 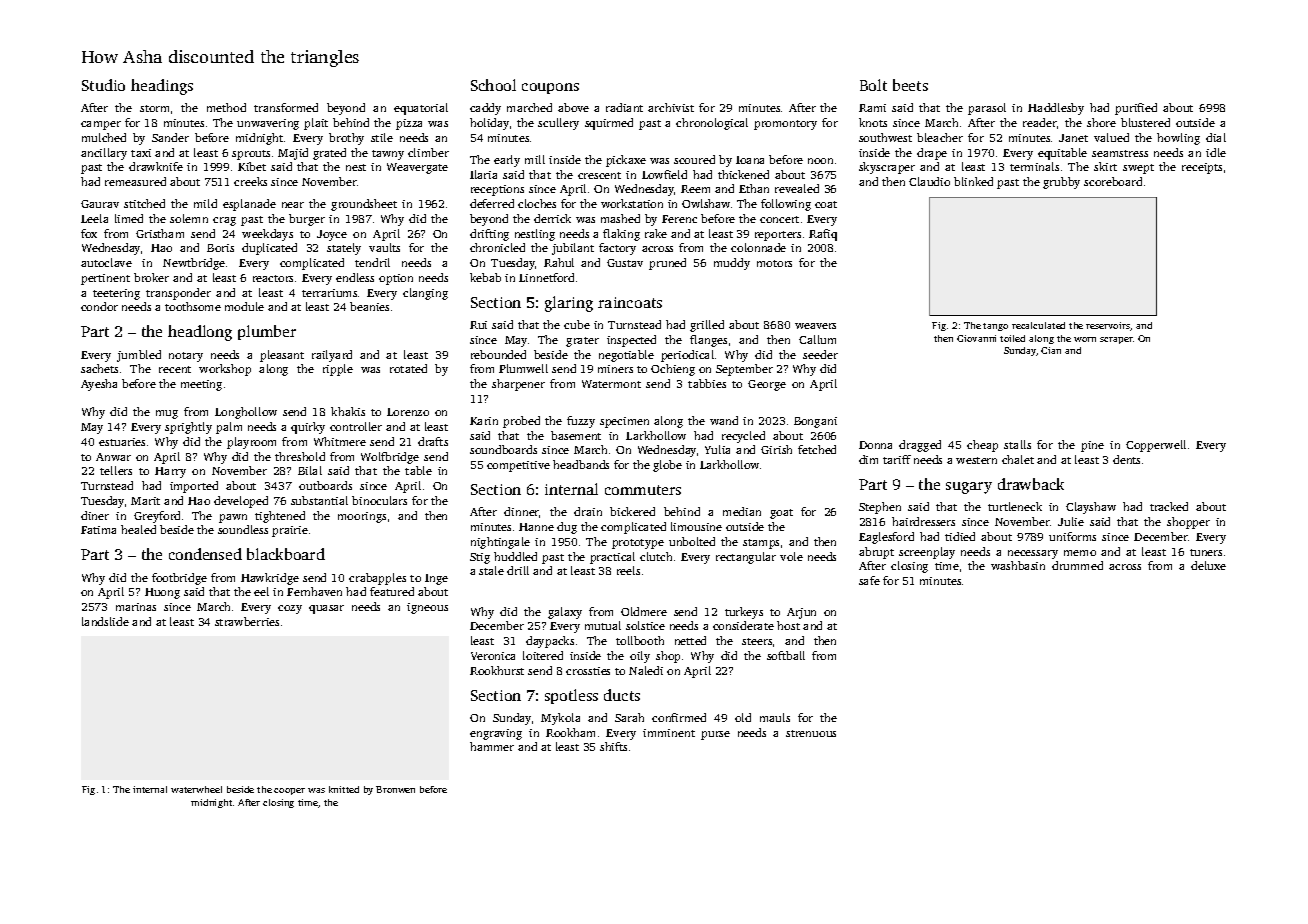 What do you see at coordinates (408, 368) in the page?
I see `rotated` at bounding box center [408, 368].
